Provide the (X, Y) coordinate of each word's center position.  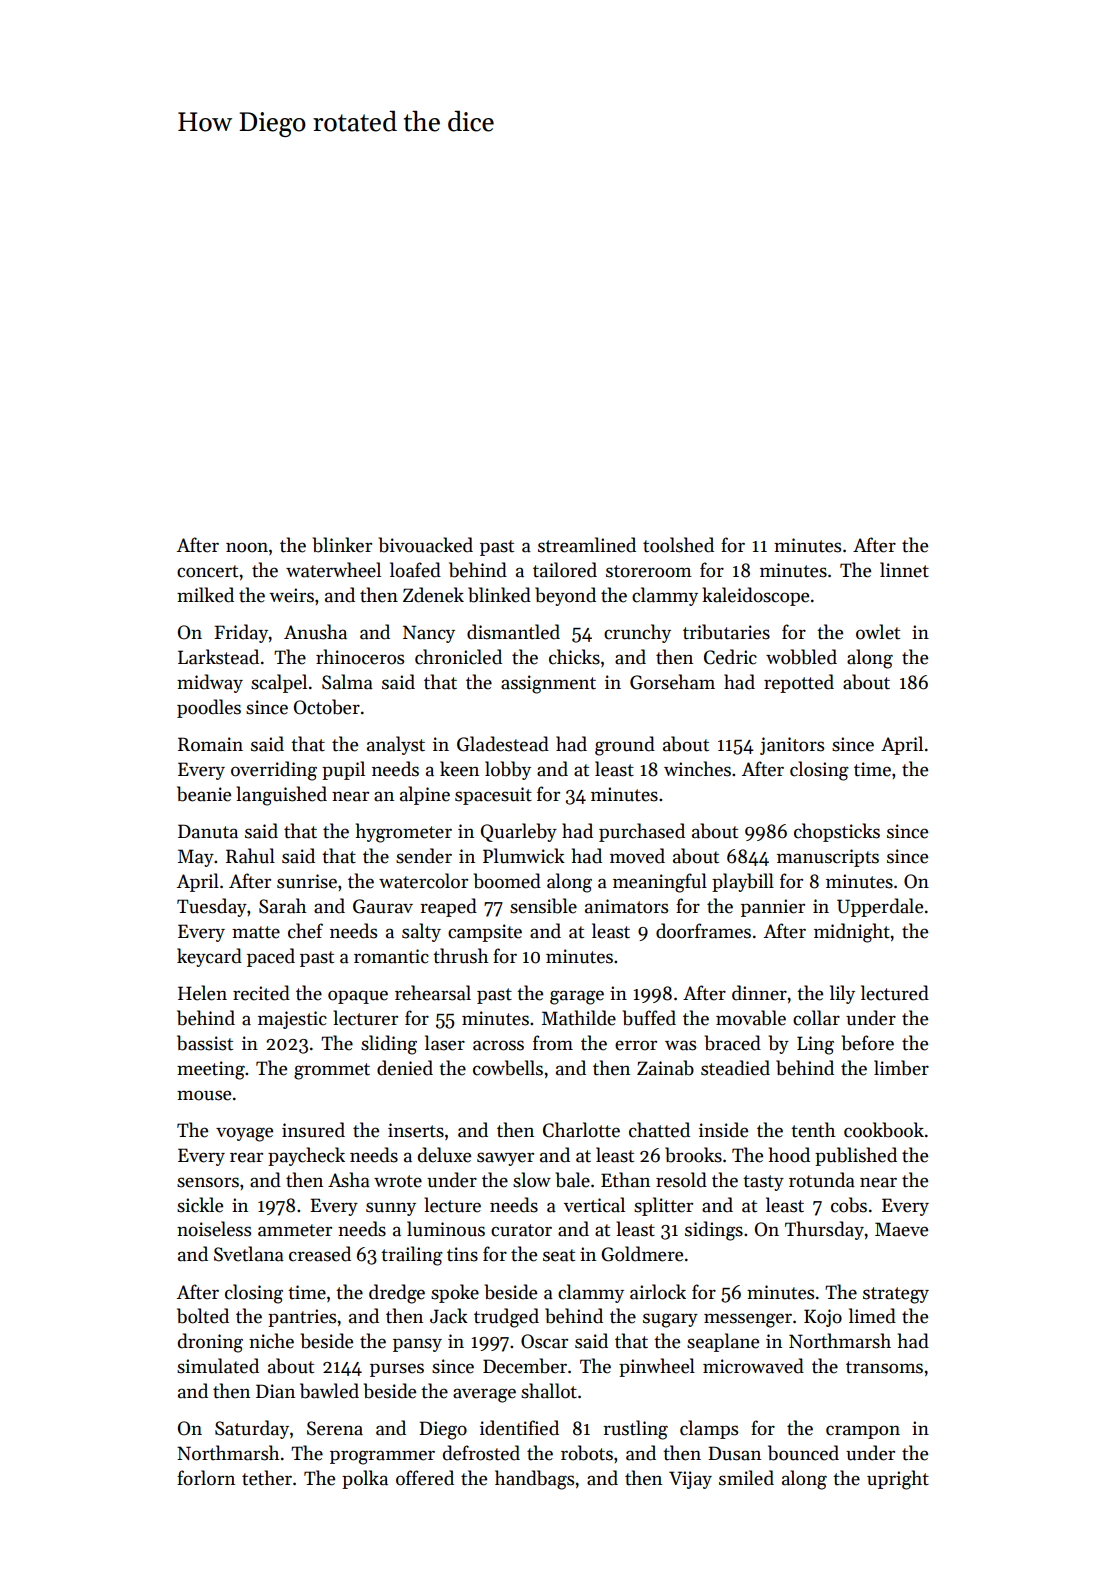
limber (901, 1068)
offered (425, 1478)
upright (898, 1480)
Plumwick (524, 856)
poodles (209, 708)
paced (271, 957)
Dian (275, 1391)
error (636, 1045)
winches (697, 769)
